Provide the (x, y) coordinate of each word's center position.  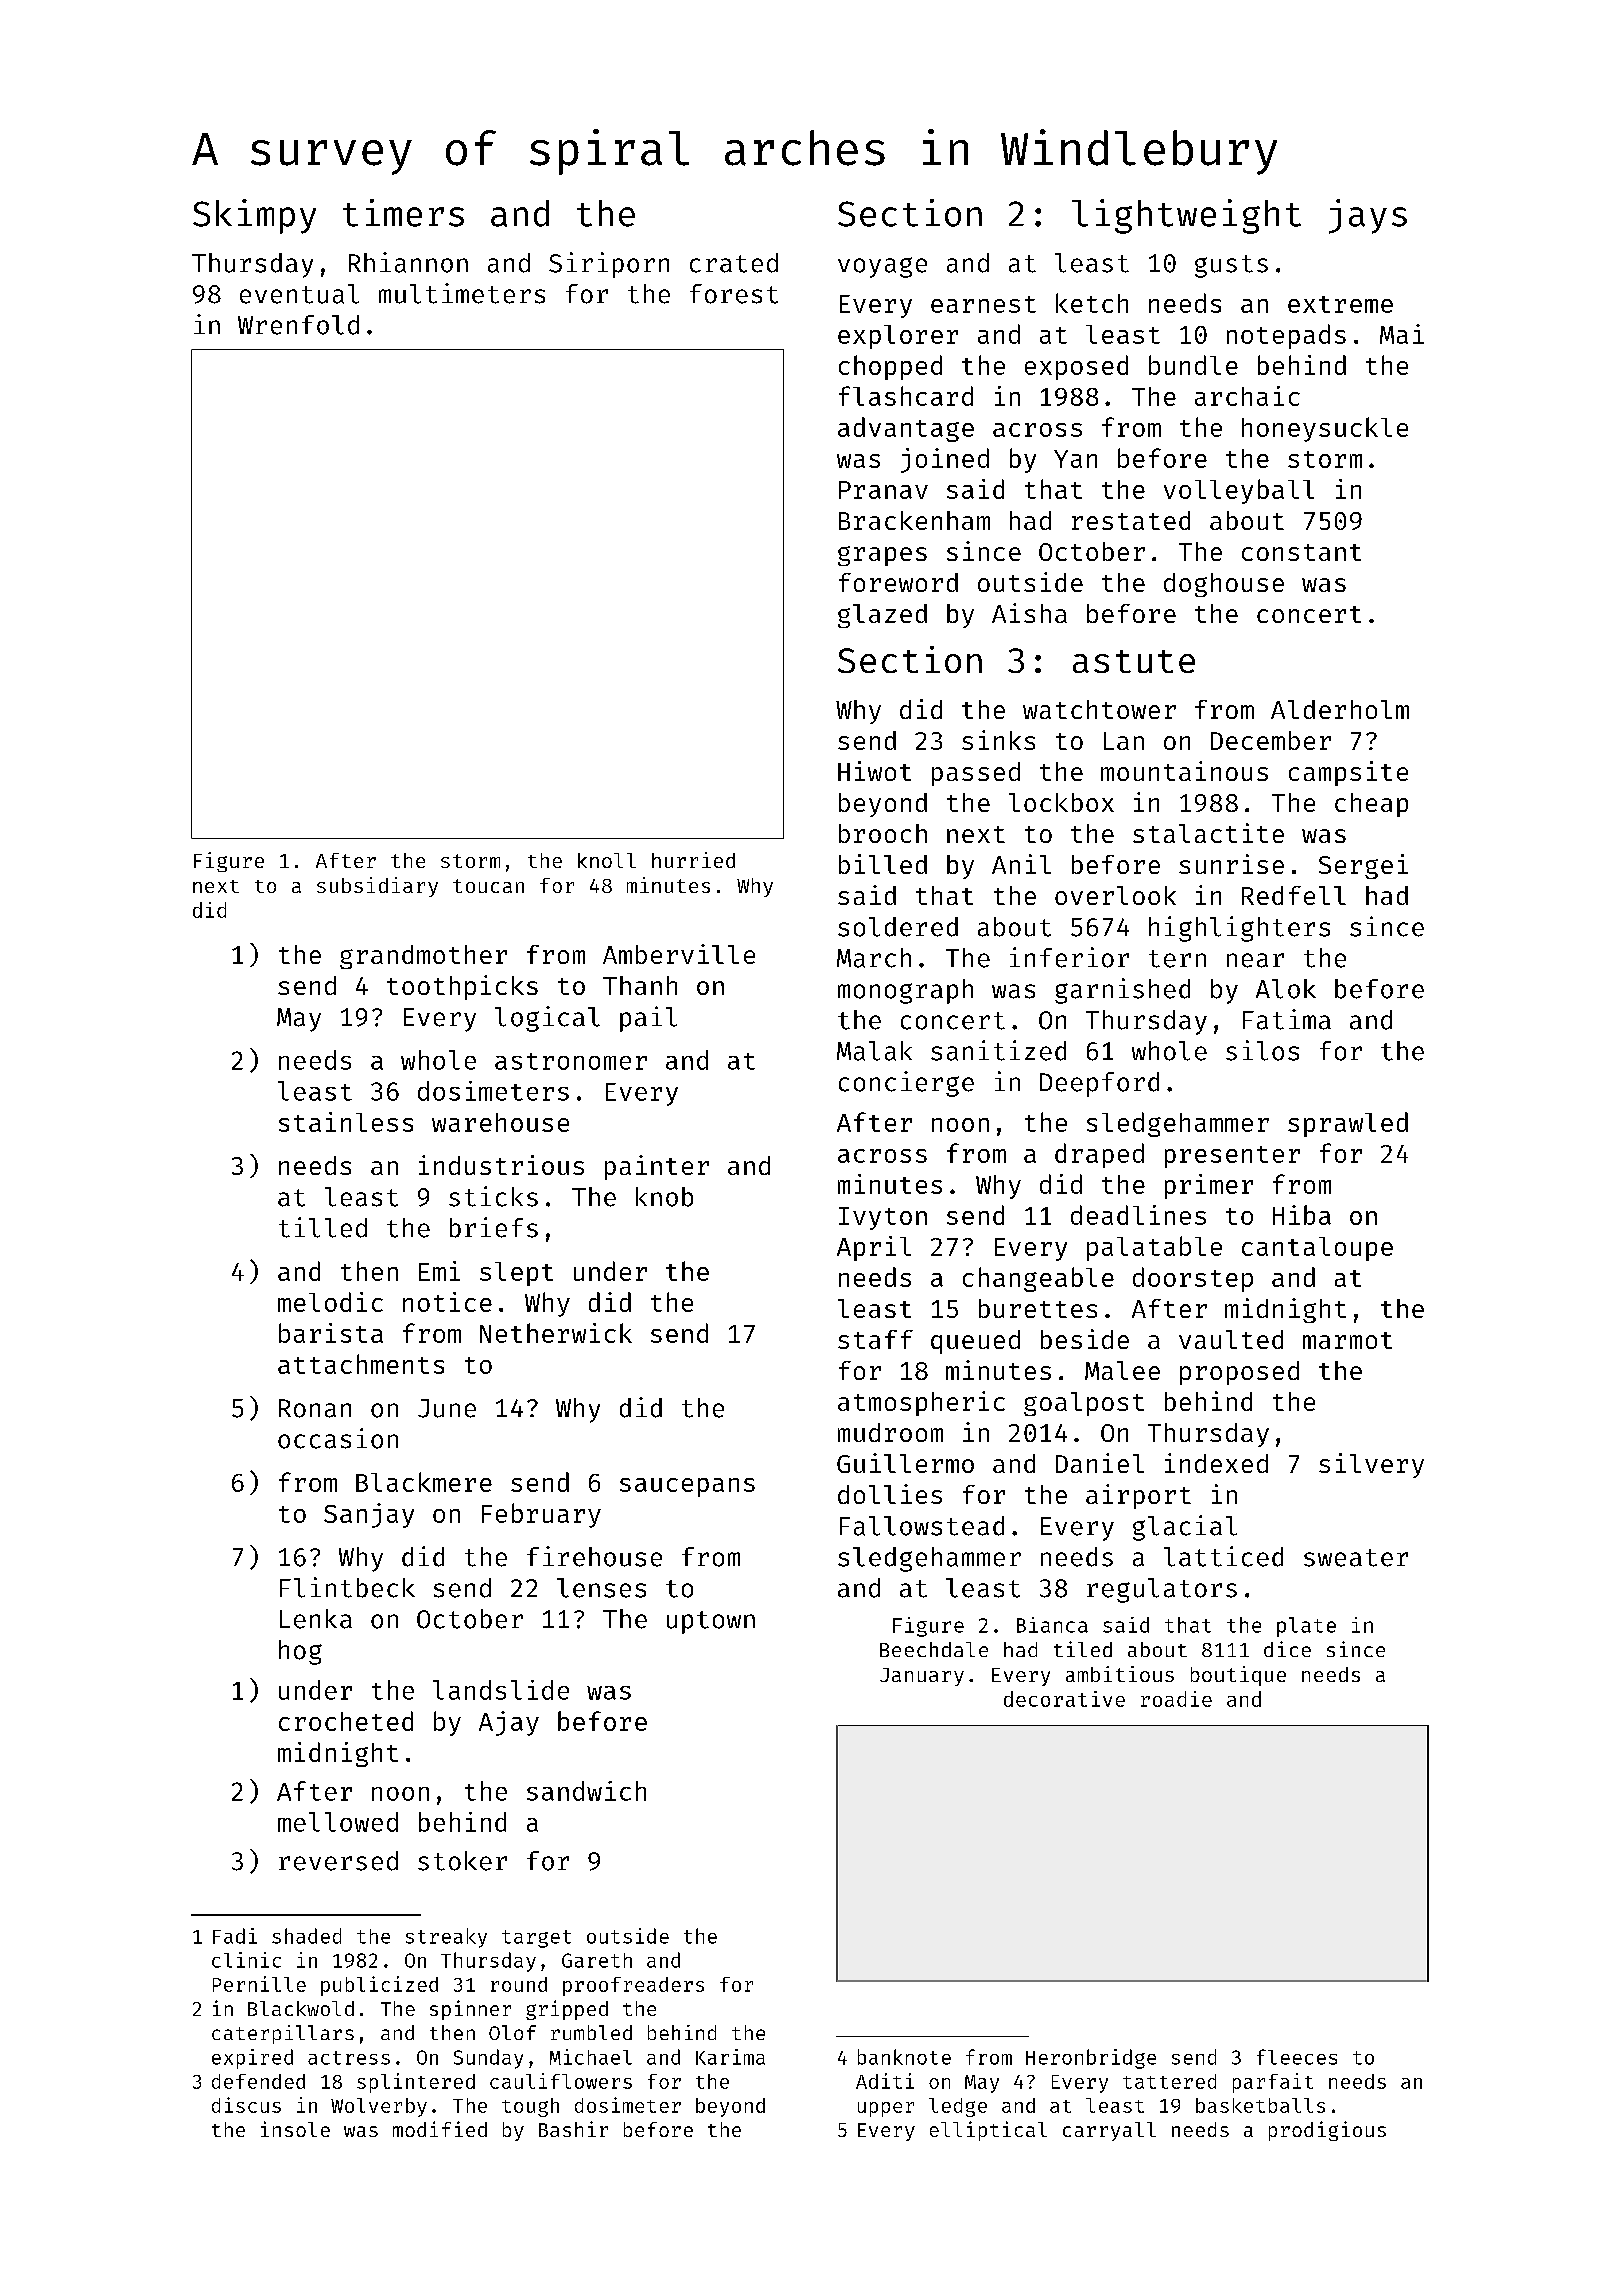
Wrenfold (298, 325)
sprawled (1348, 1124)
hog (300, 1652)
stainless (346, 1122)
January (922, 1677)
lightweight (1186, 216)
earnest (983, 304)
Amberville (679, 954)
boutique (1238, 1676)
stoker (462, 1861)
